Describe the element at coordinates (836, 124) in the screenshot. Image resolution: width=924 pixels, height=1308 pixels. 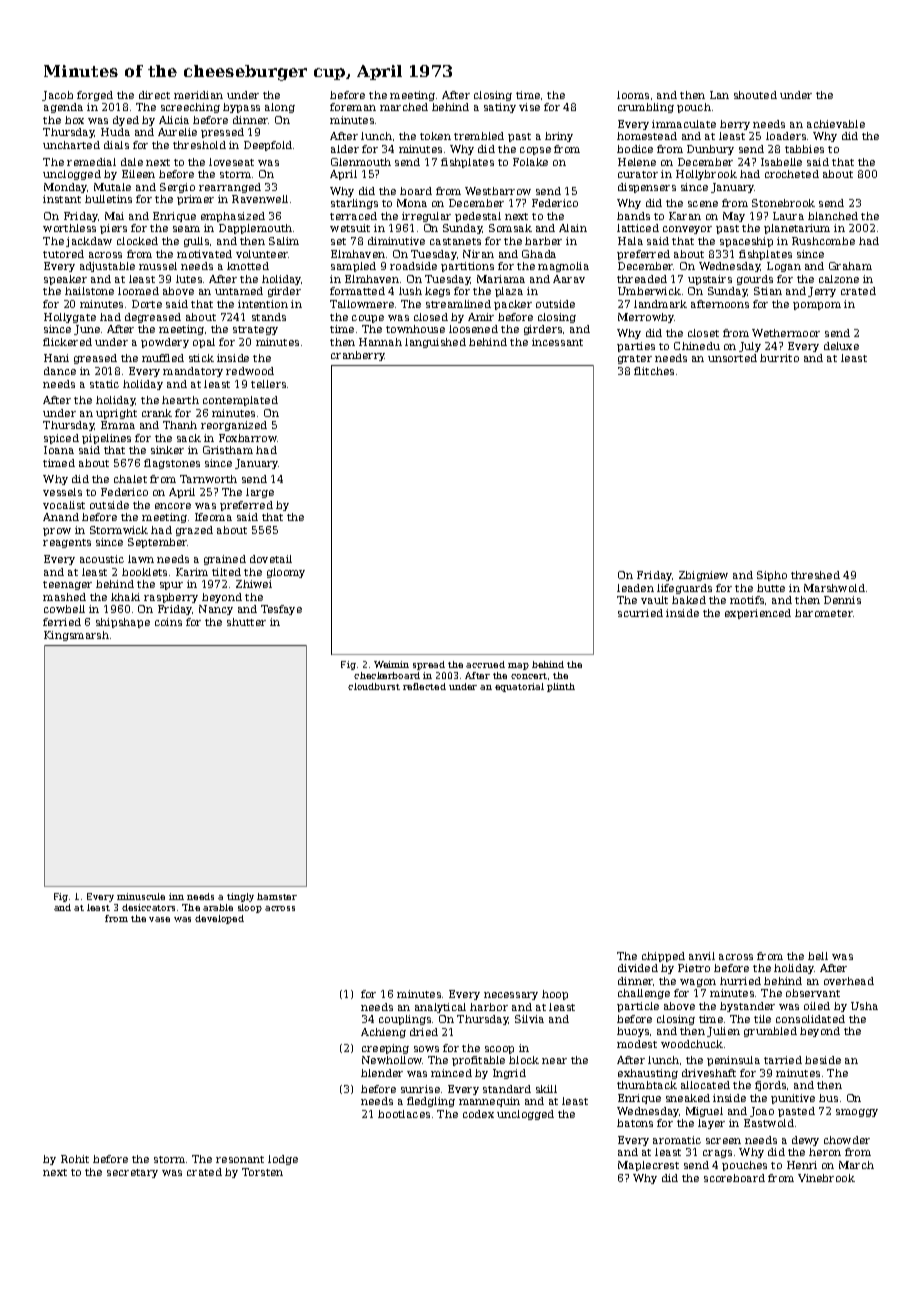
I see `achievable` at that location.
